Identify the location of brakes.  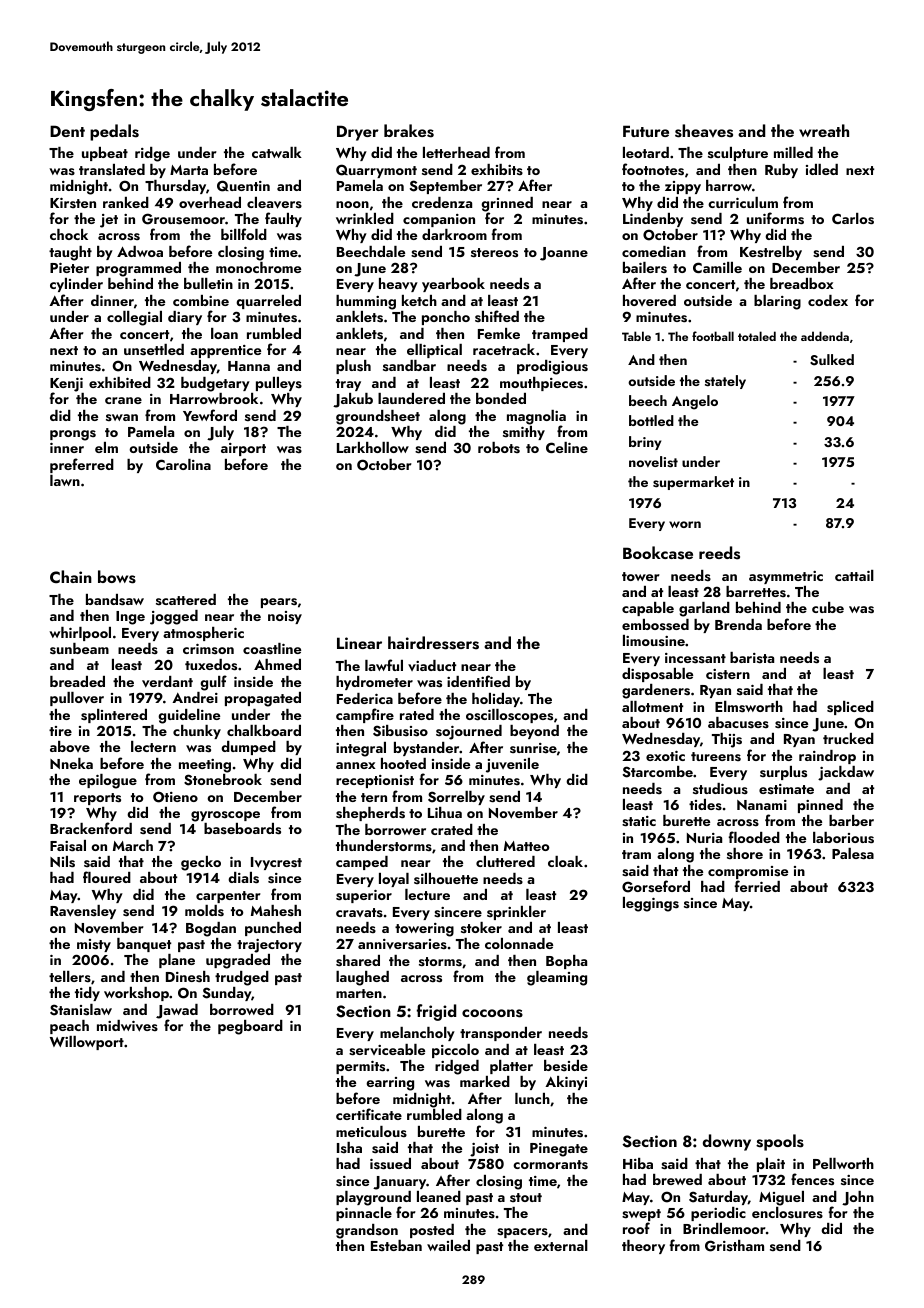
(409, 131).
